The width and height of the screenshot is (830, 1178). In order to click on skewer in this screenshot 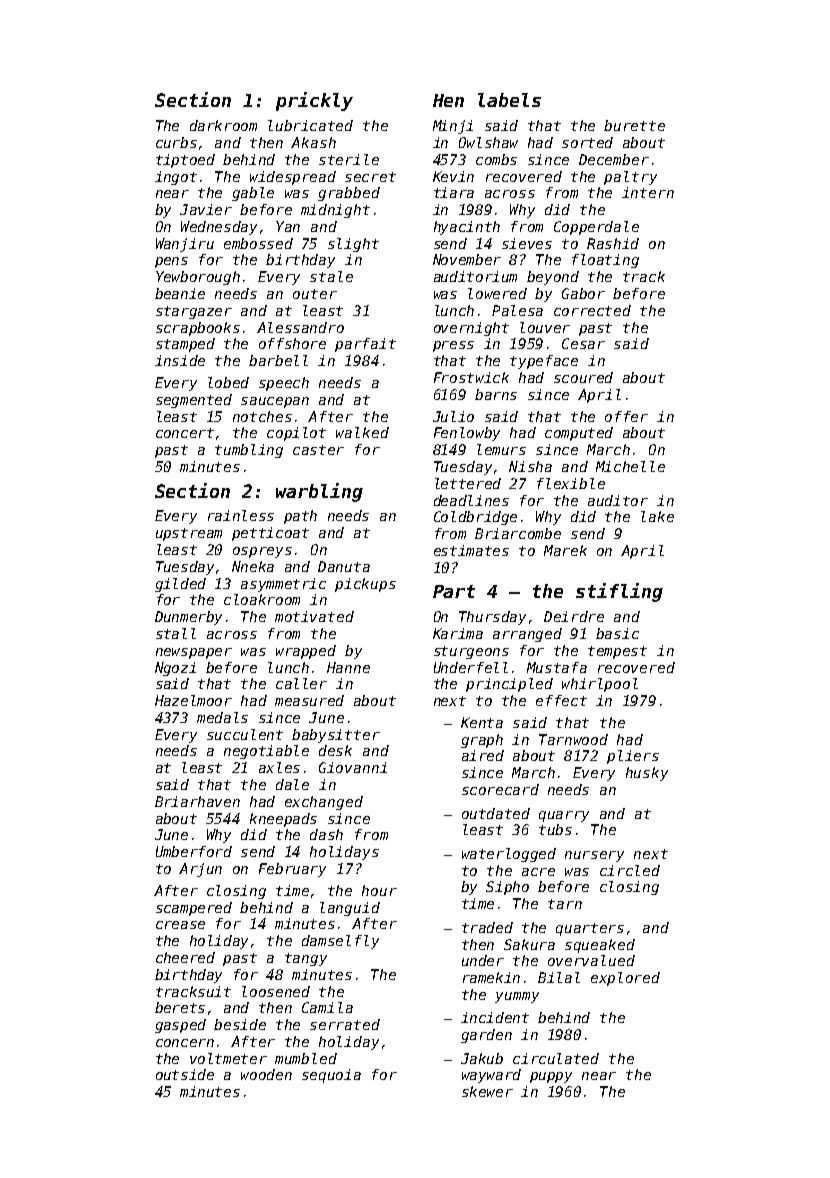, I will do `click(487, 1091)`.
